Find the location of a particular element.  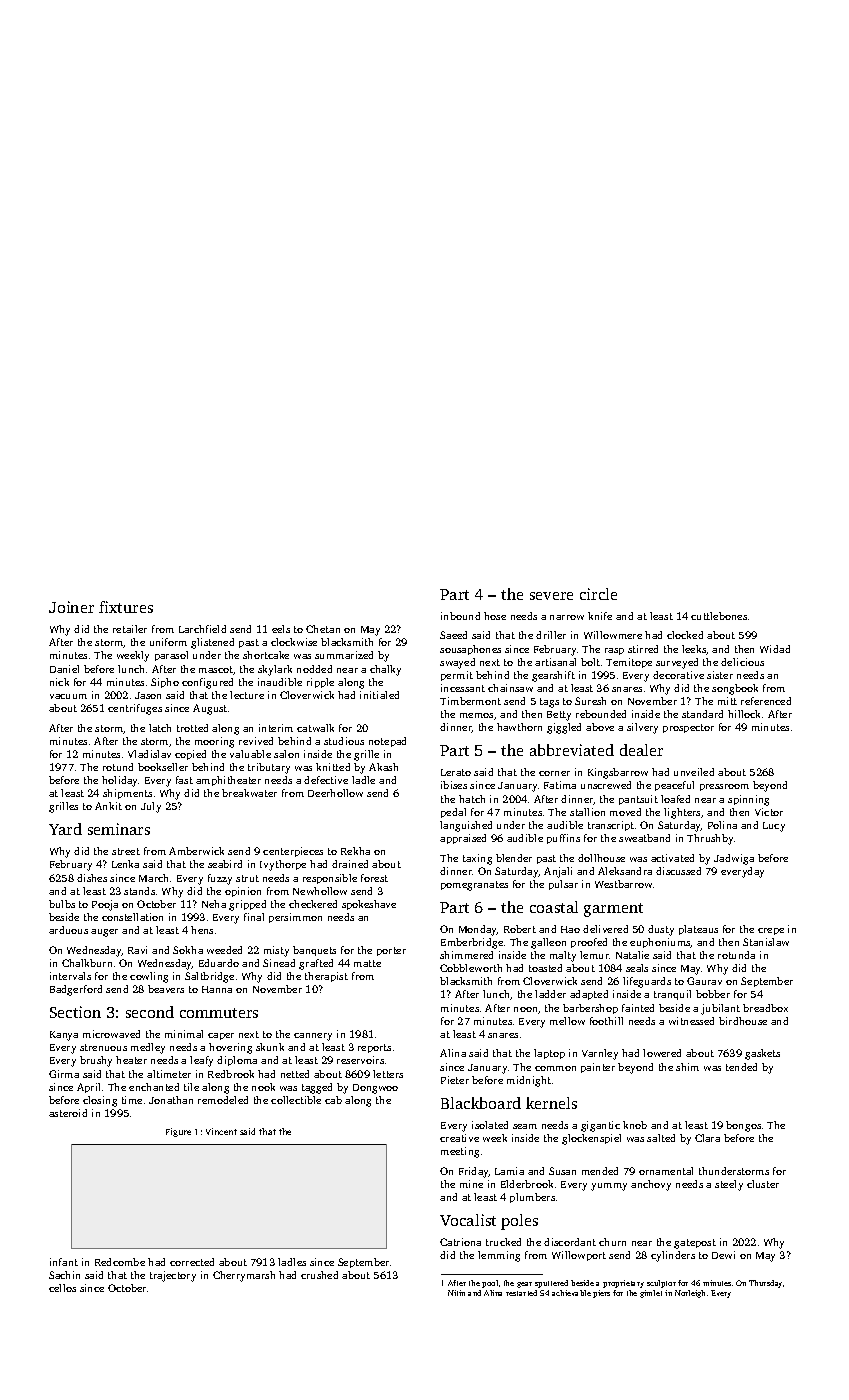

salted is located at coordinates (661, 1138).
